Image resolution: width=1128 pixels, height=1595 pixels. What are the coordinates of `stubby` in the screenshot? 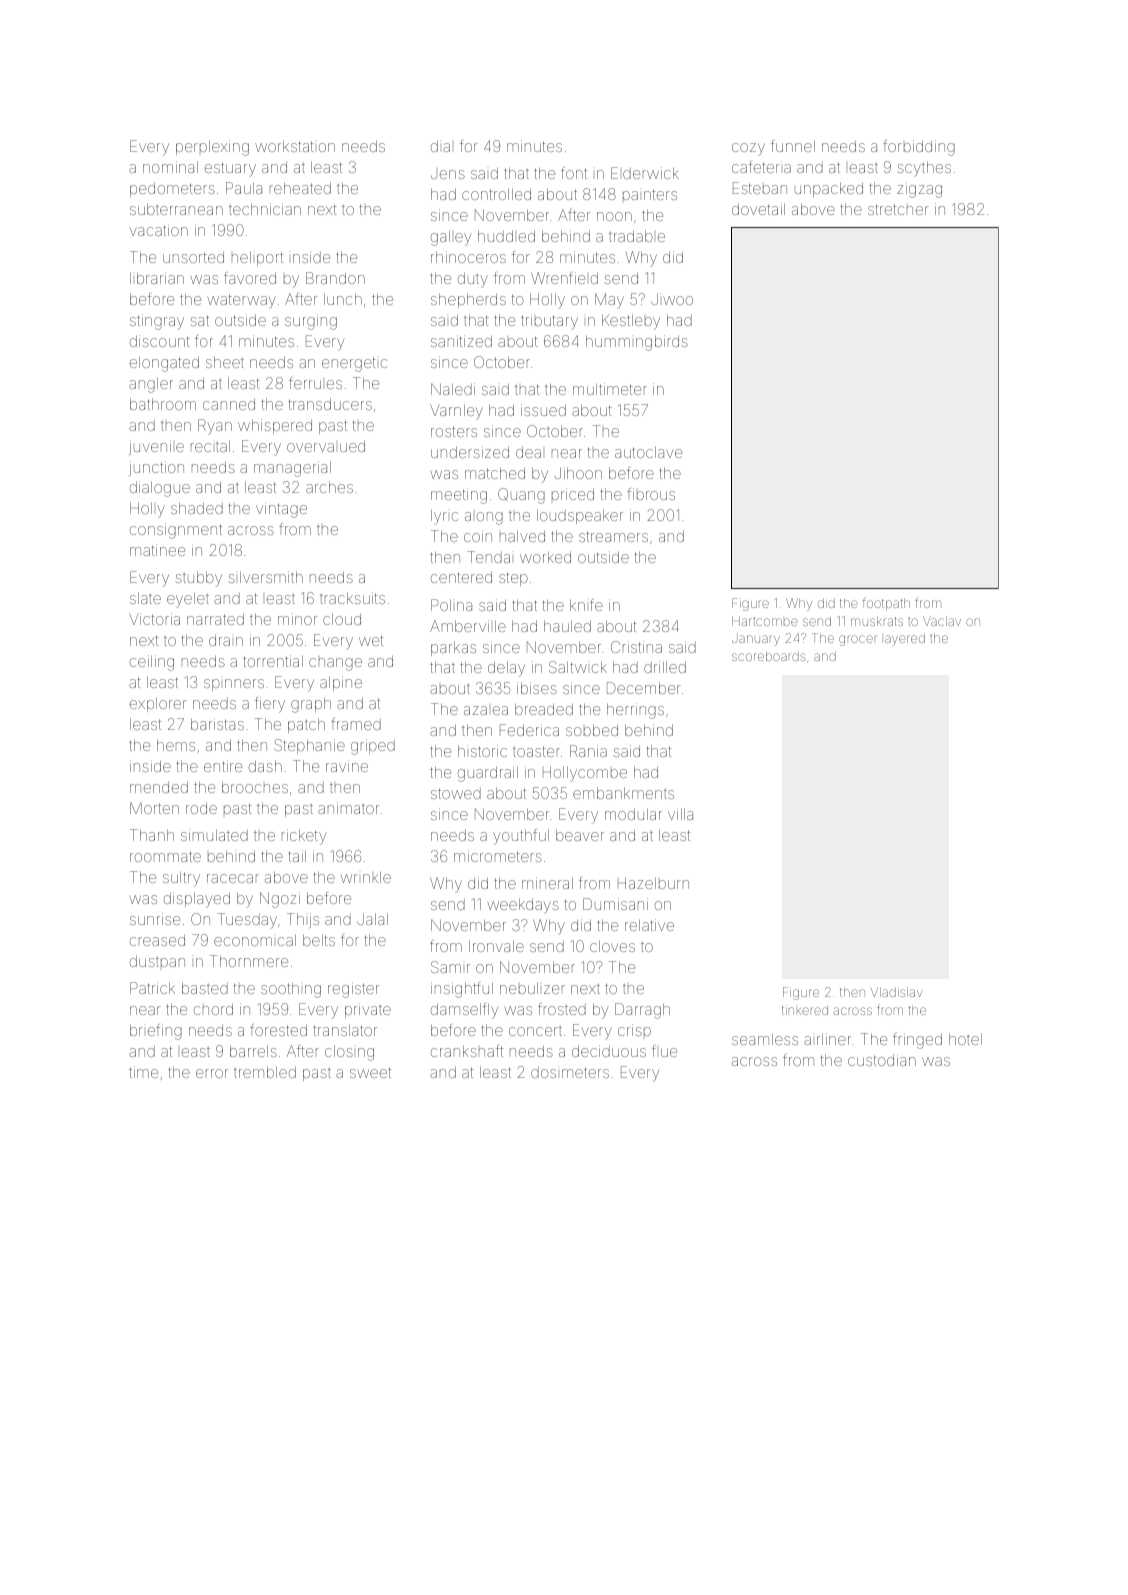 It's located at (199, 579).
